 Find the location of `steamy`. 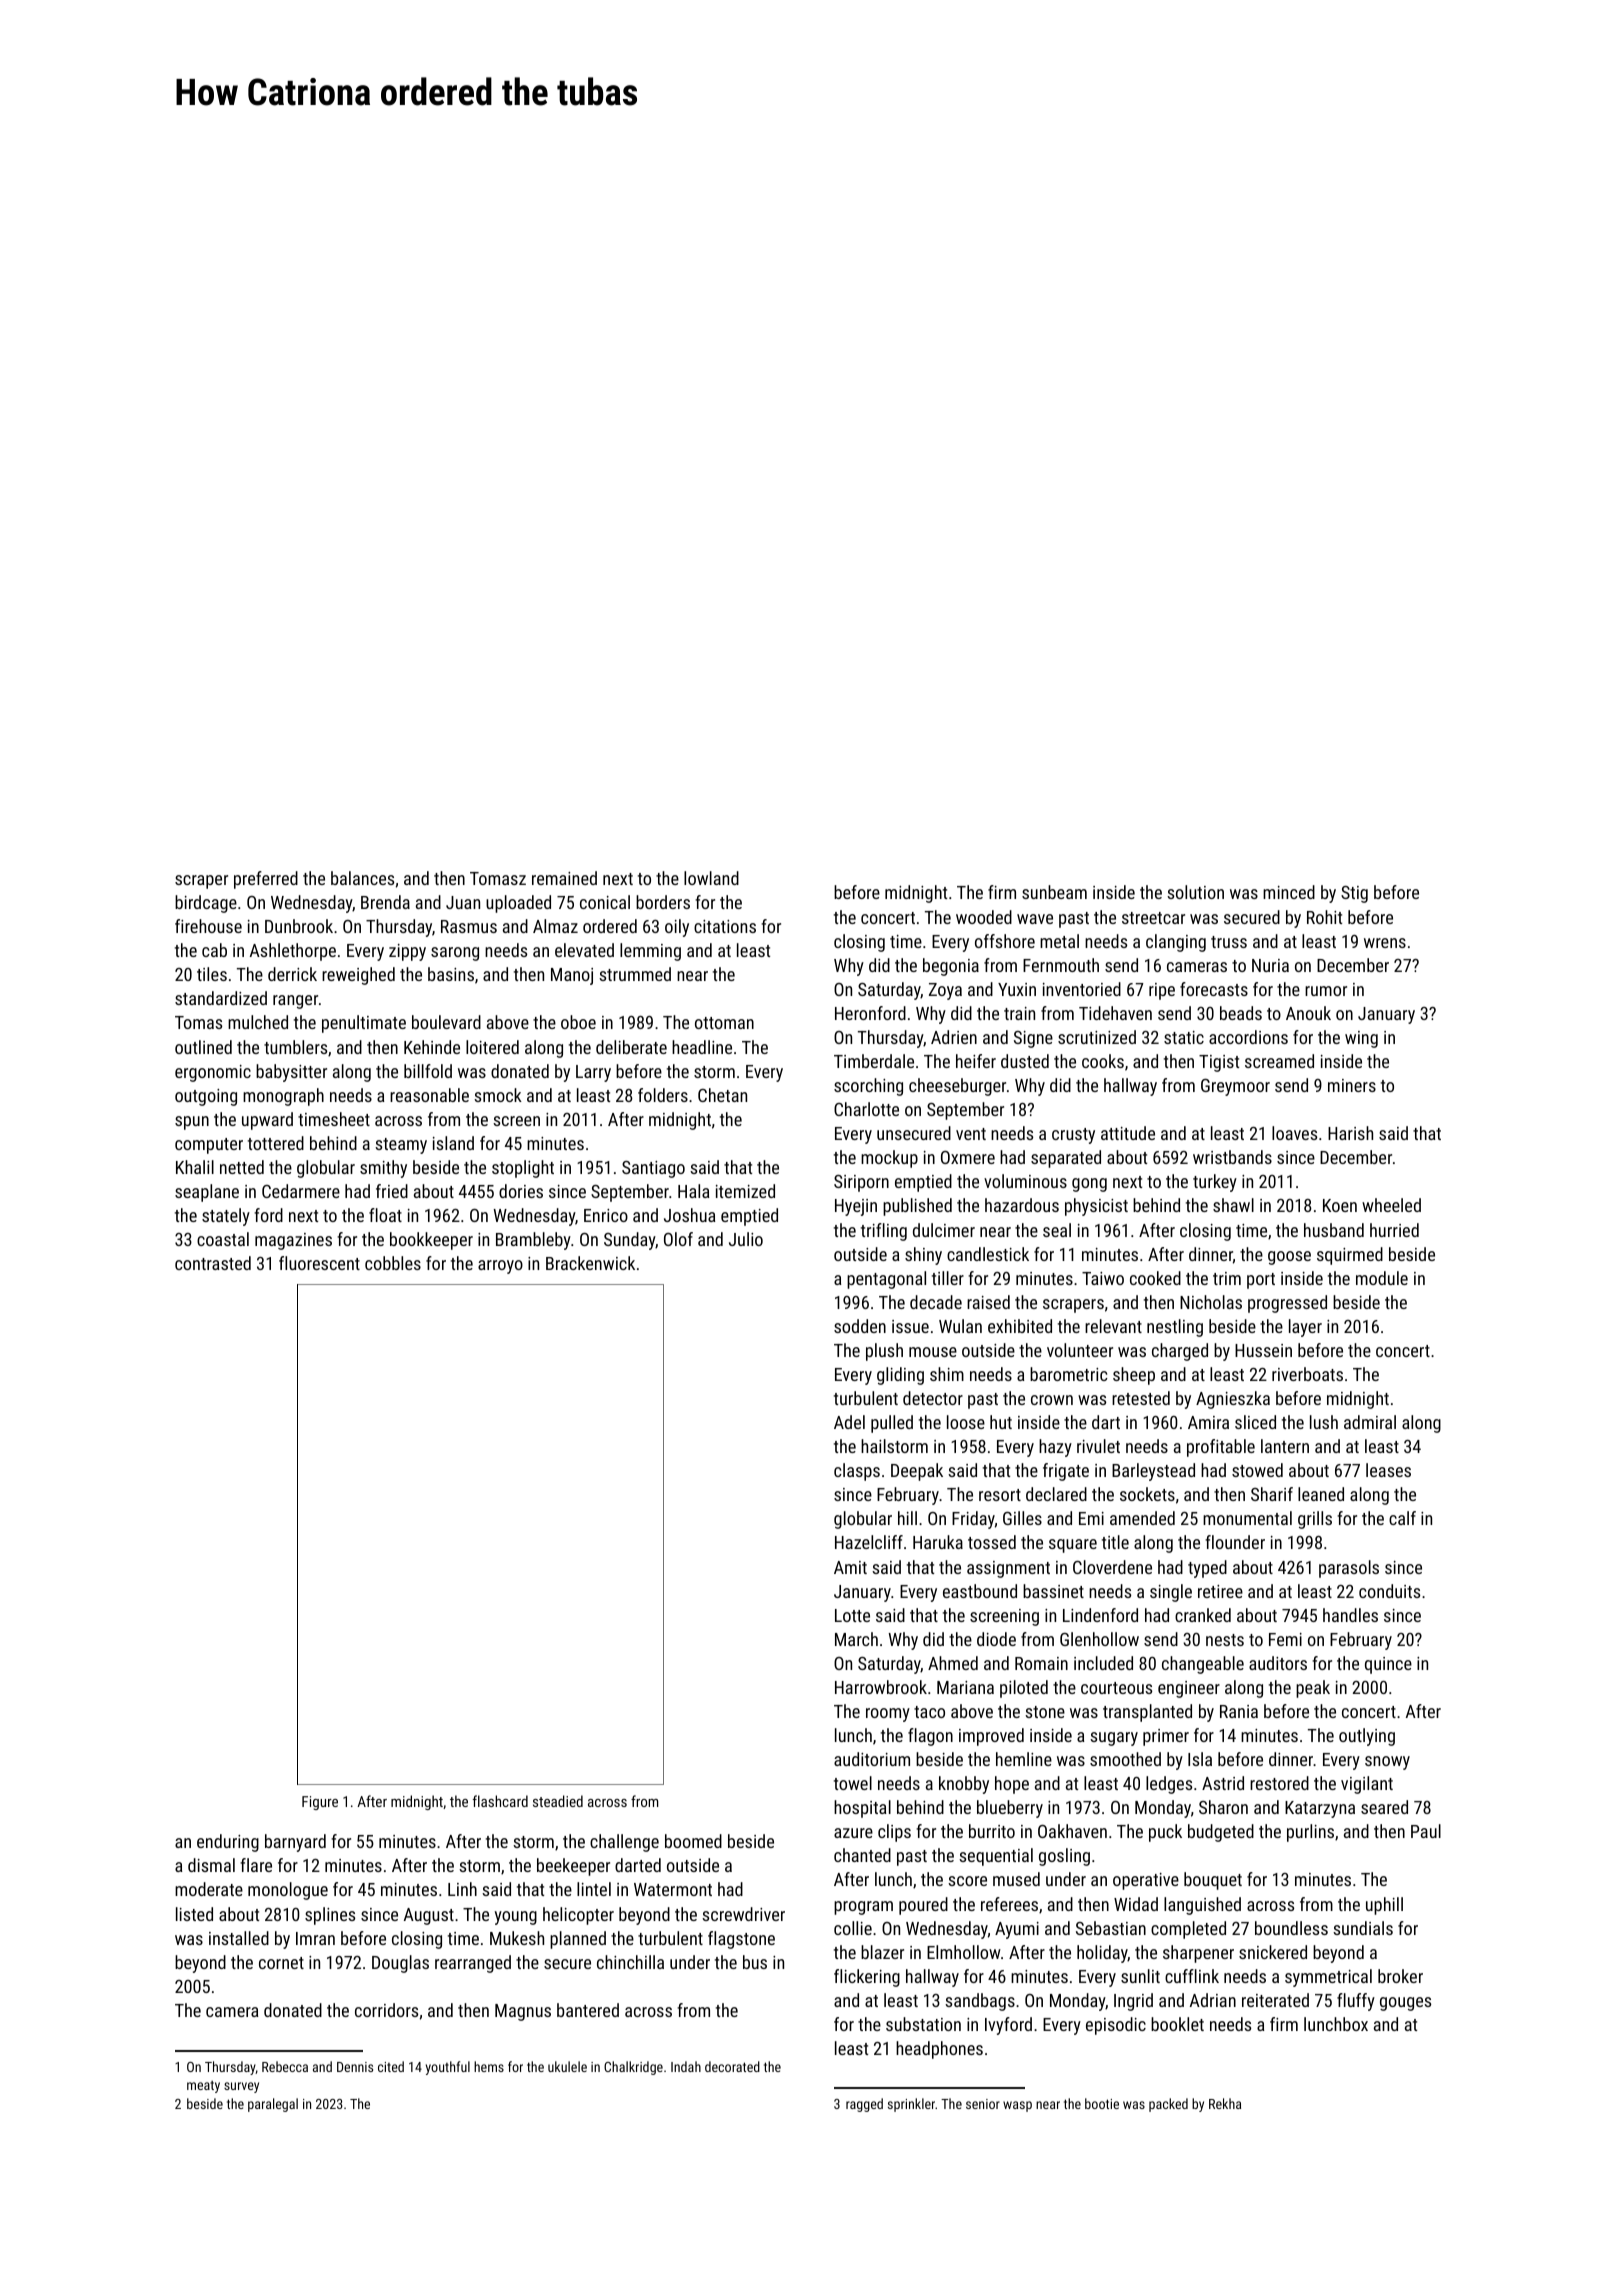

steamy is located at coordinates (401, 1146).
